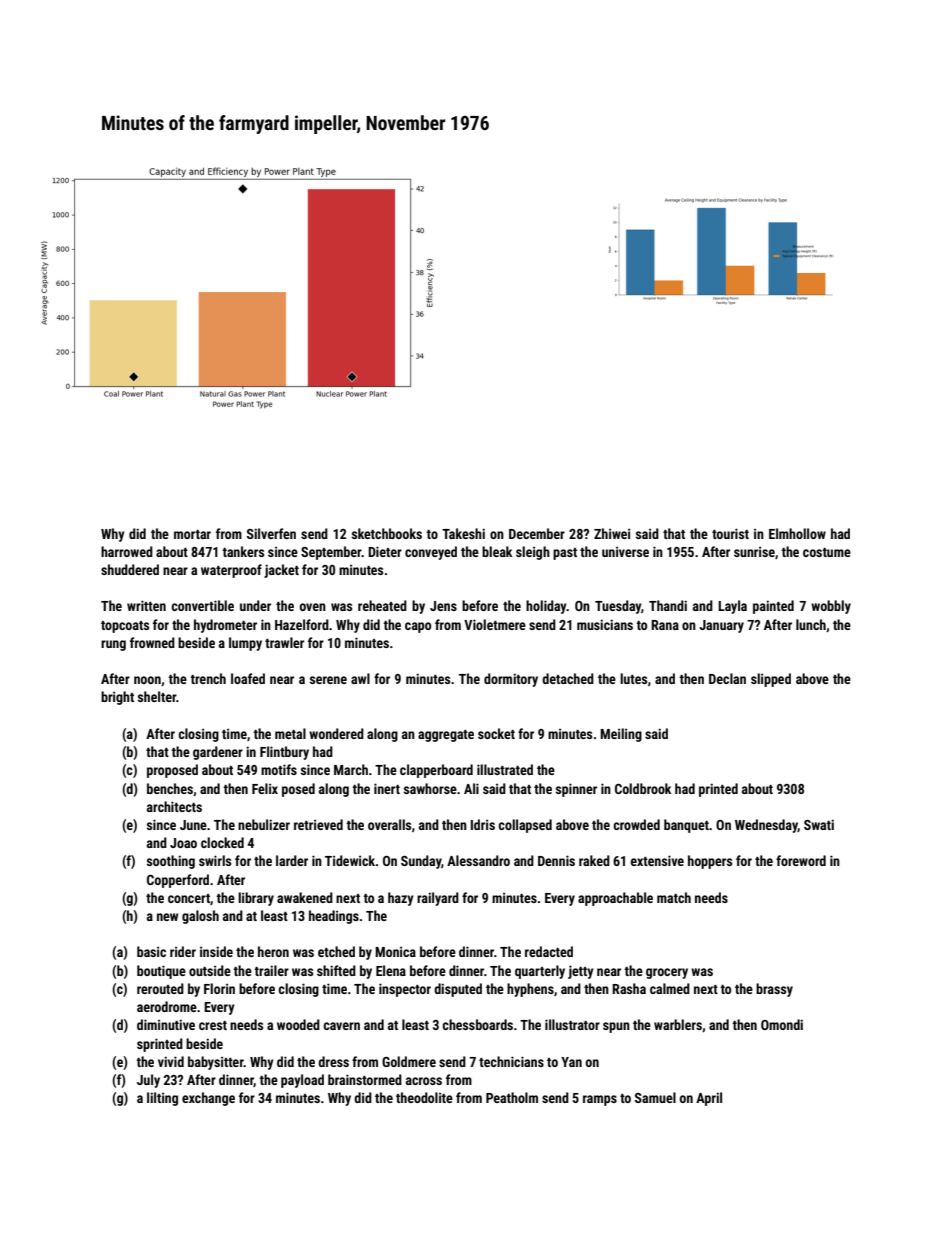  I want to click on sunrise, so click(754, 552).
